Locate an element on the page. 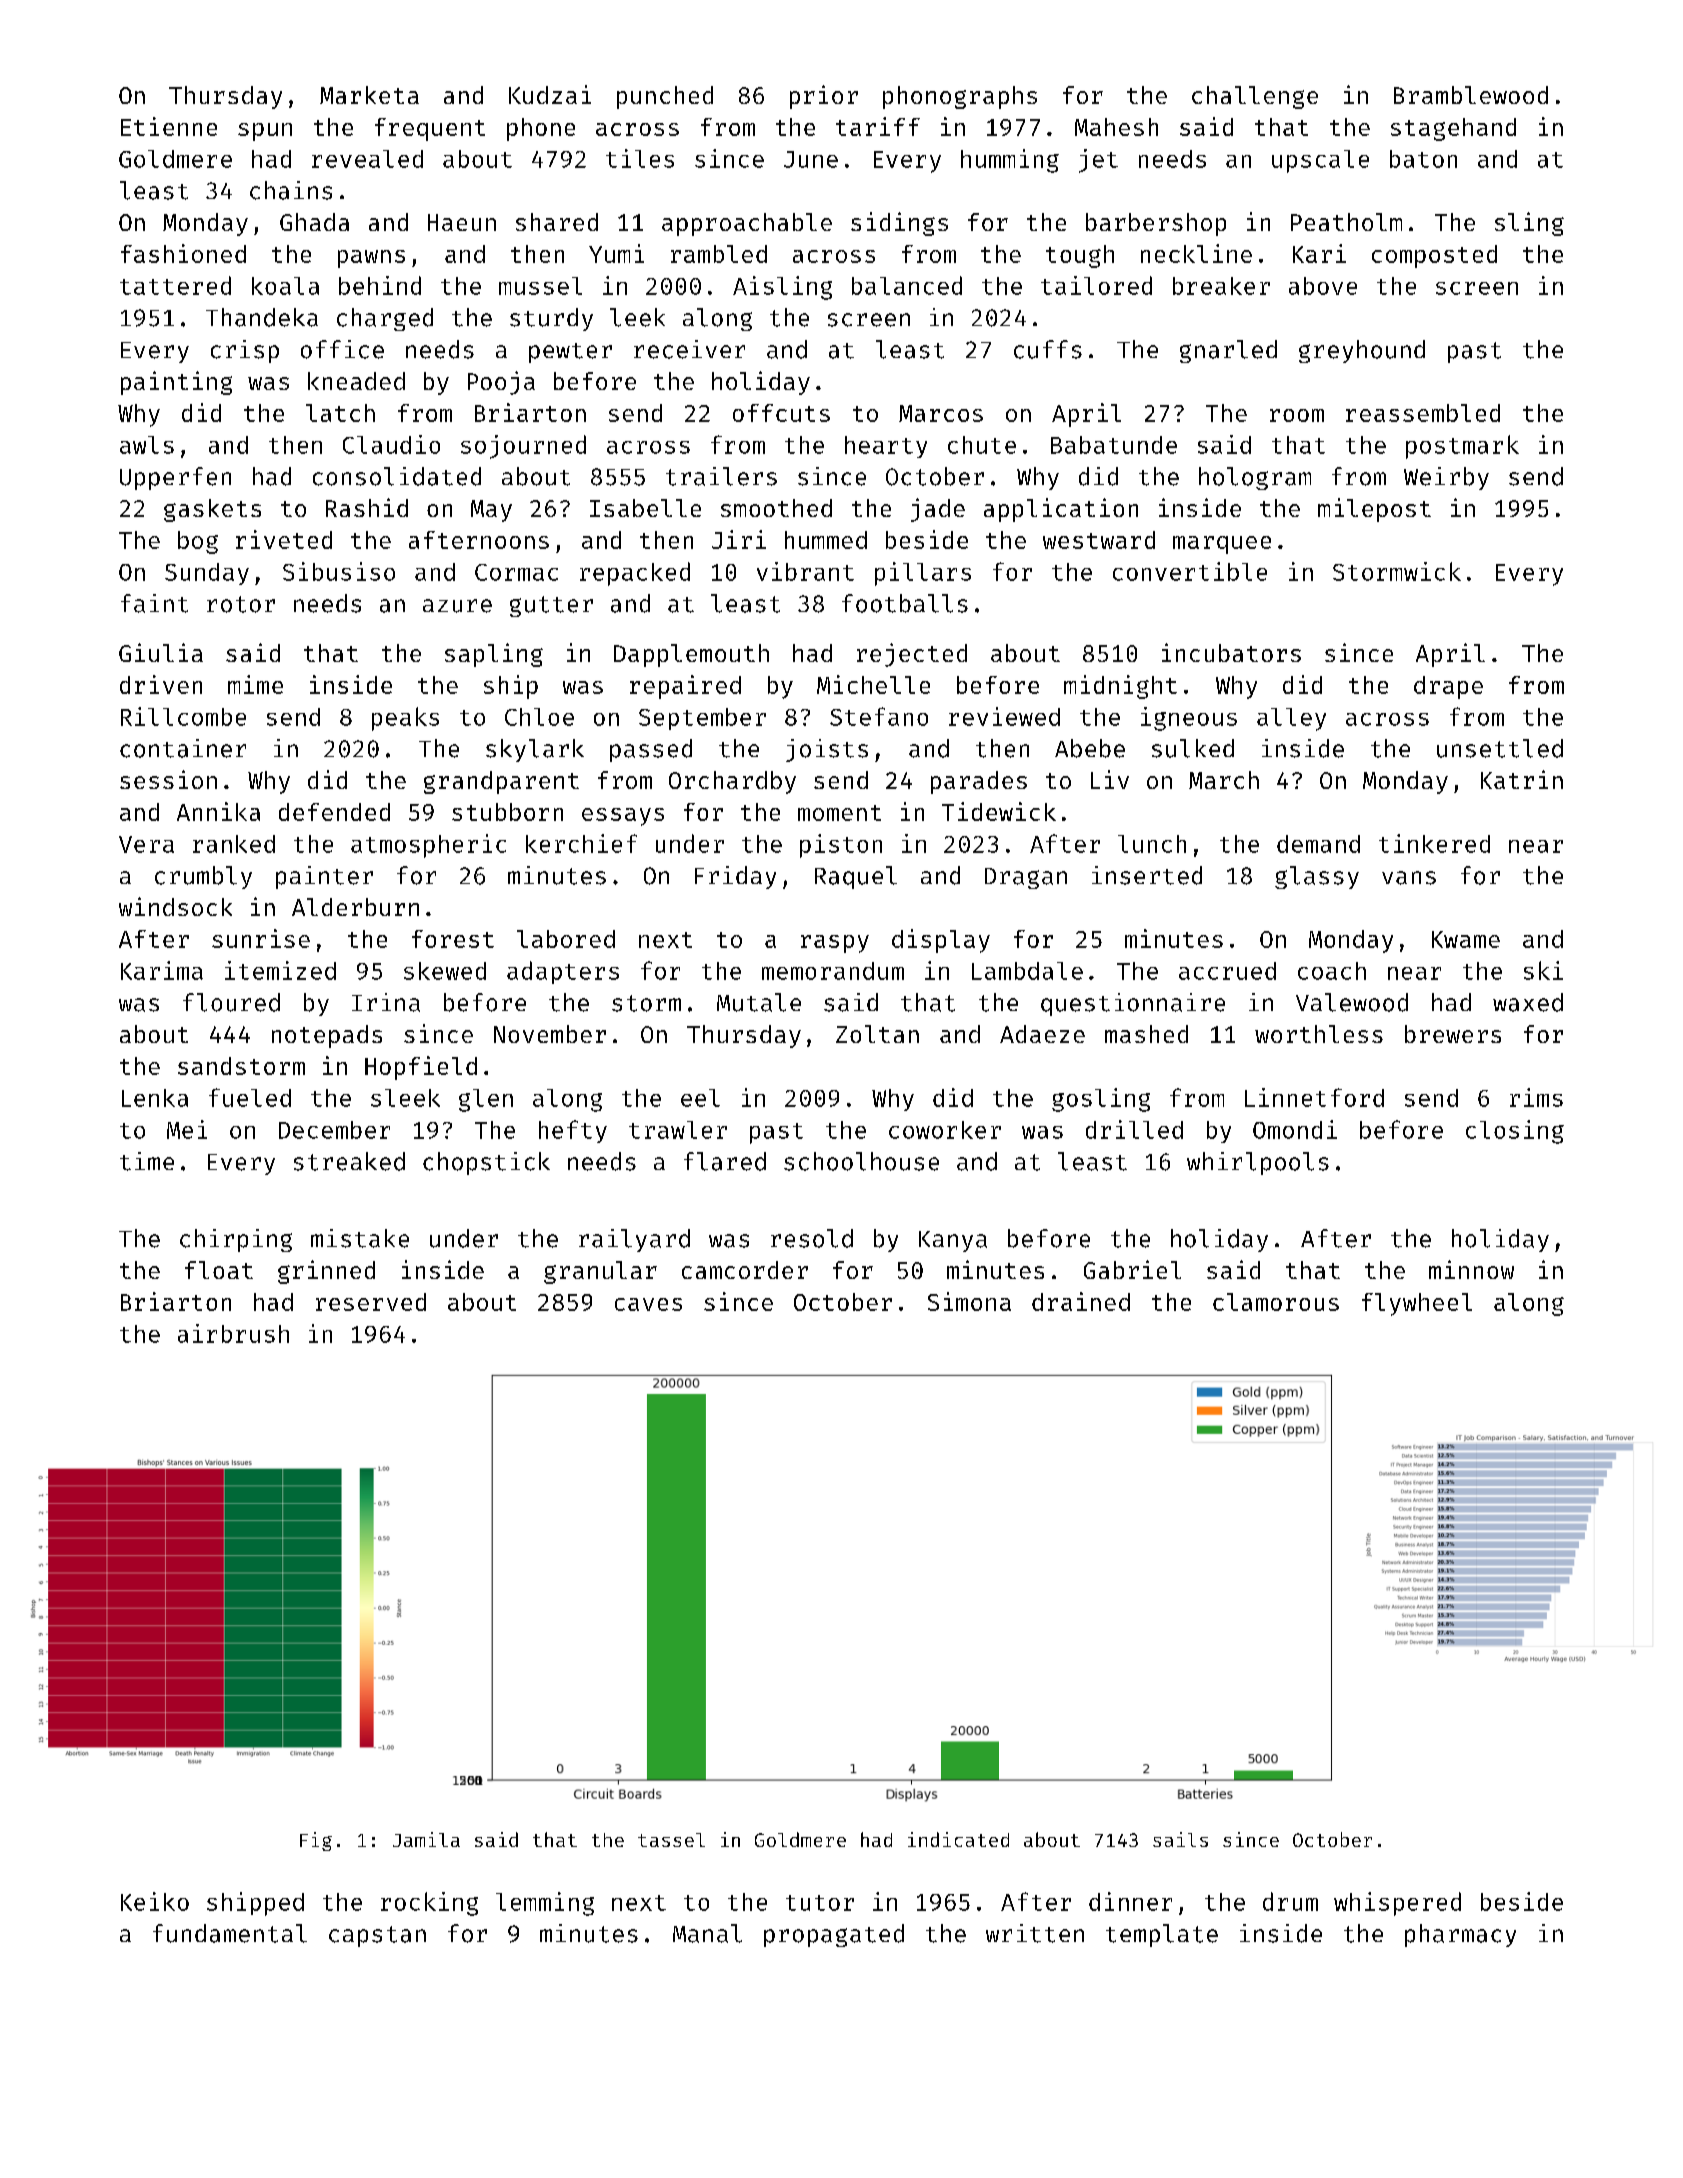  Kudzai is located at coordinates (550, 94).
